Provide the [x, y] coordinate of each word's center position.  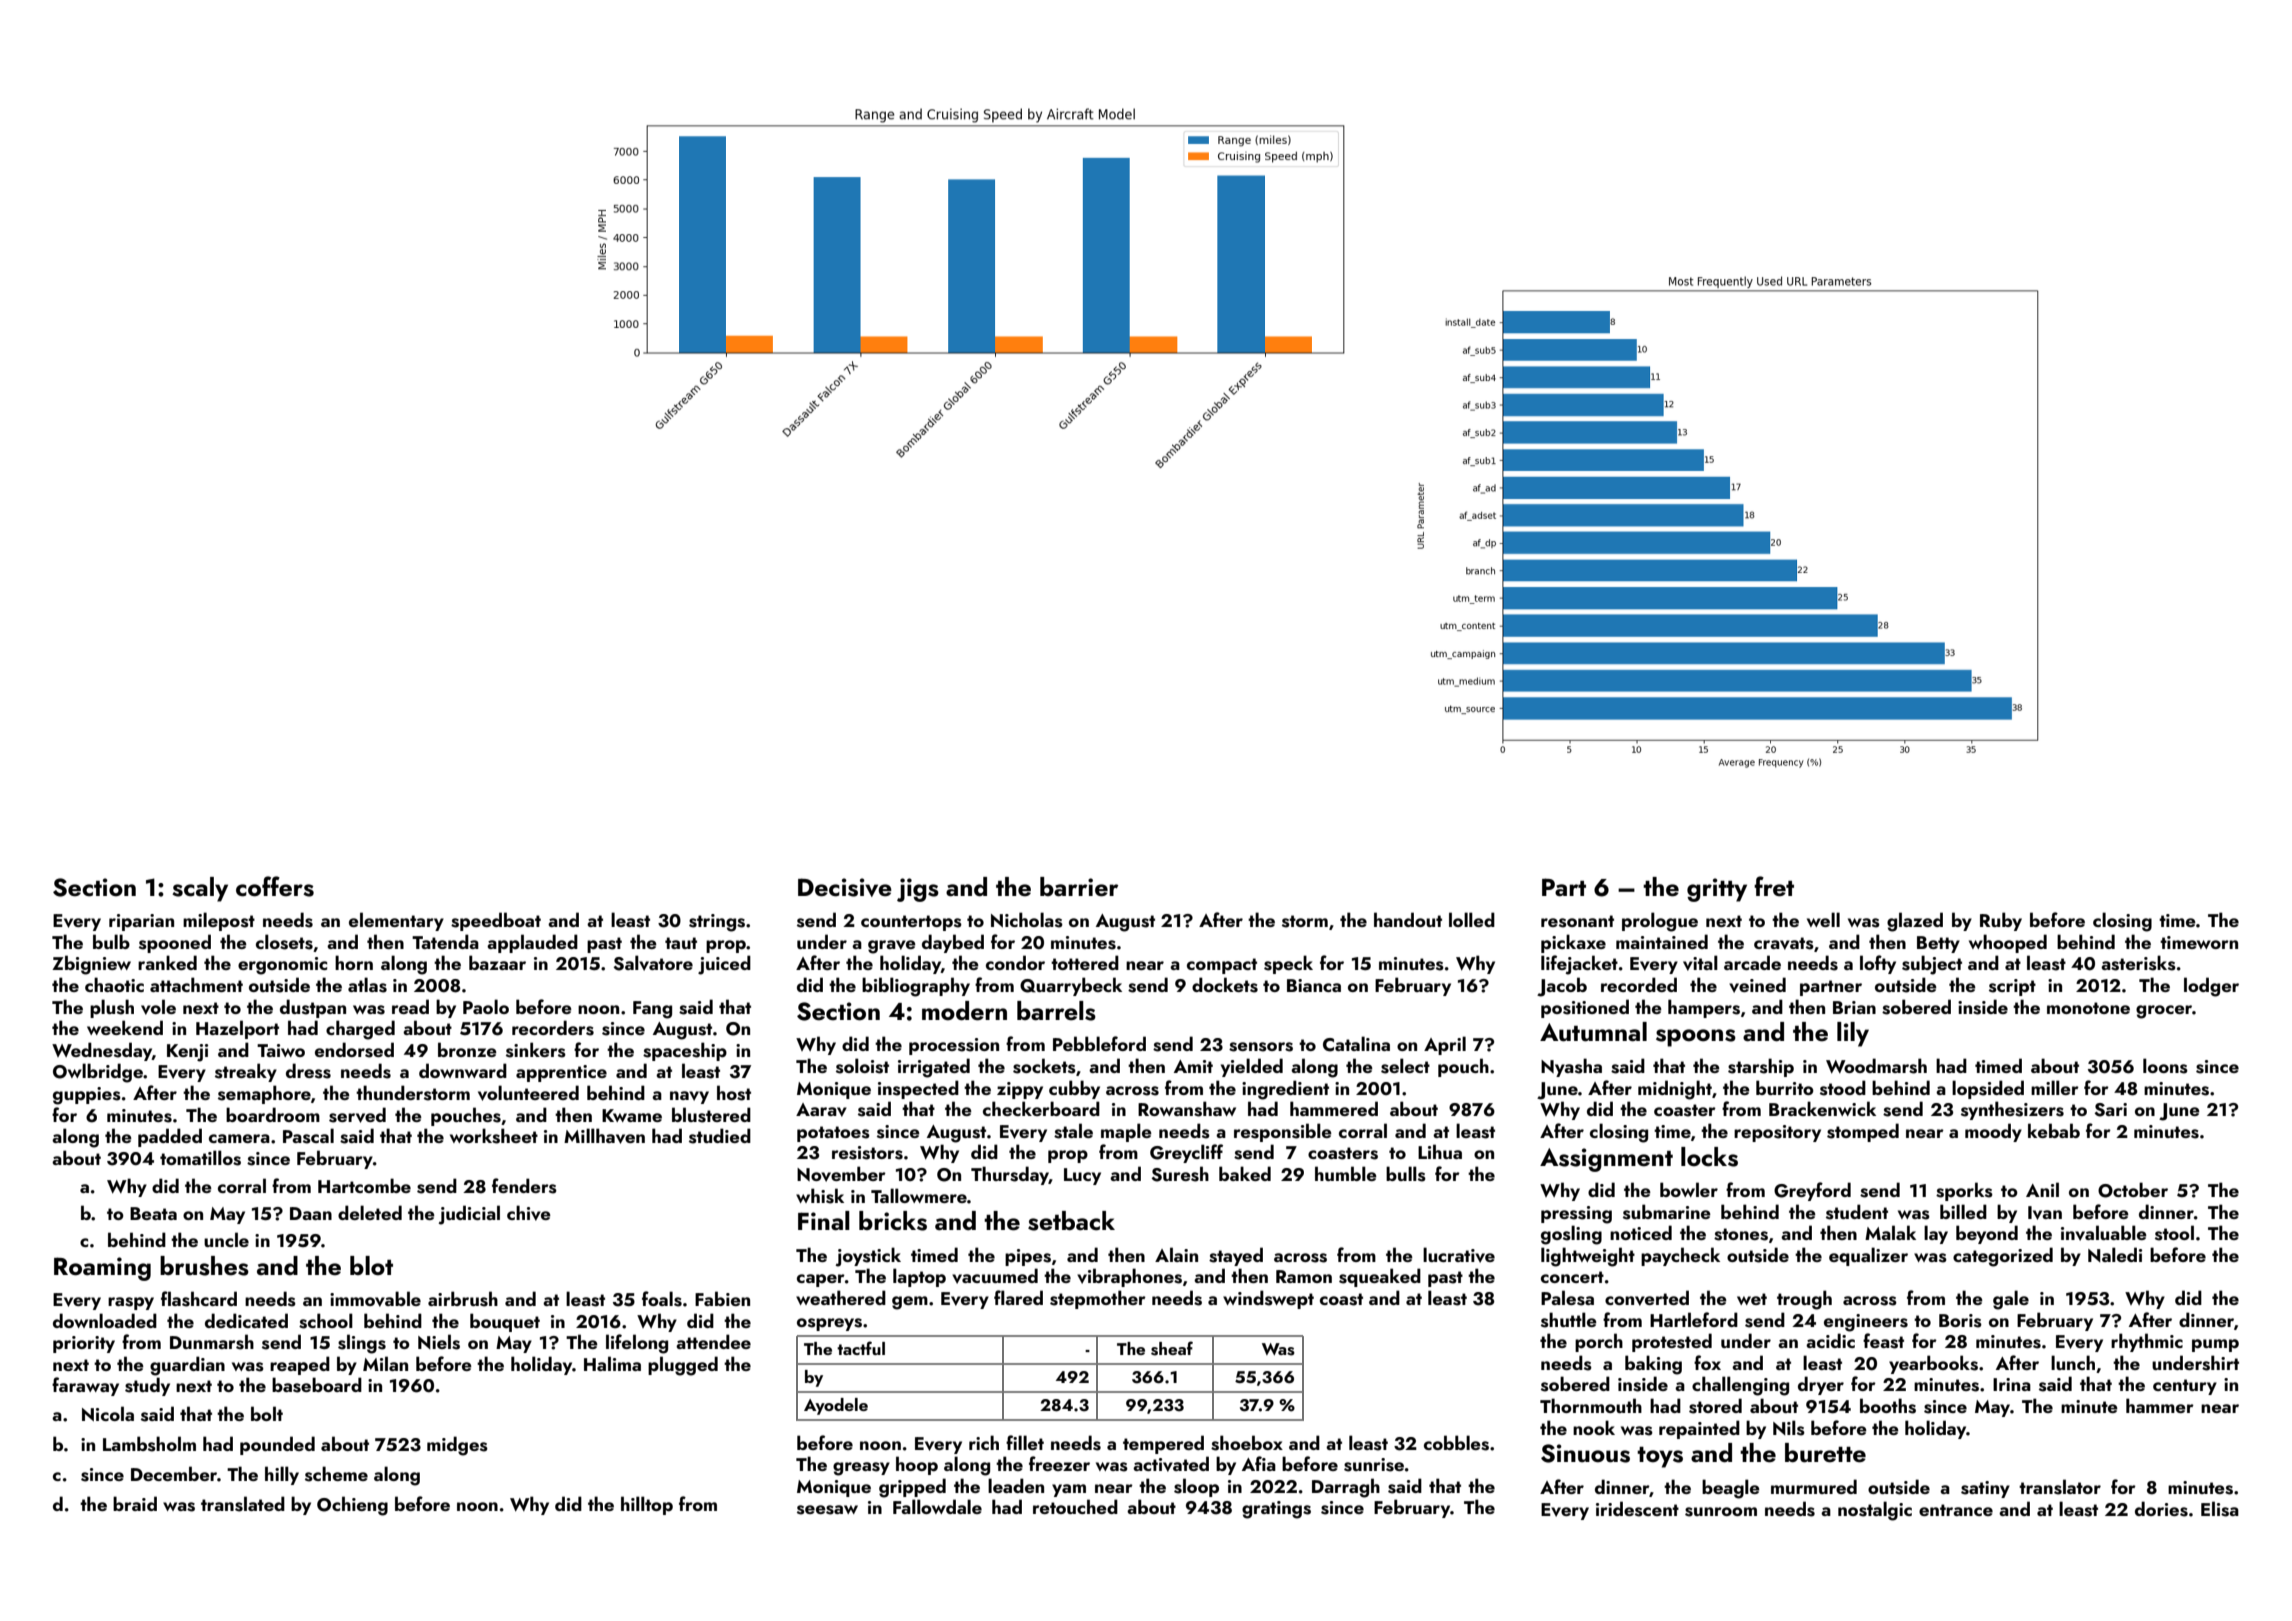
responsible [1283, 1132]
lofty [1878, 964]
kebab [2054, 1130]
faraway [85, 1386]
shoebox [1247, 1443]
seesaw [827, 1510]
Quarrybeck [1071, 986]
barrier [1079, 887]
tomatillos [200, 1158]
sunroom [1721, 1512]
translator [2060, 1487]
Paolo [486, 1006]
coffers [275, 886]
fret [1774, 886]
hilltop [647, 1505]
